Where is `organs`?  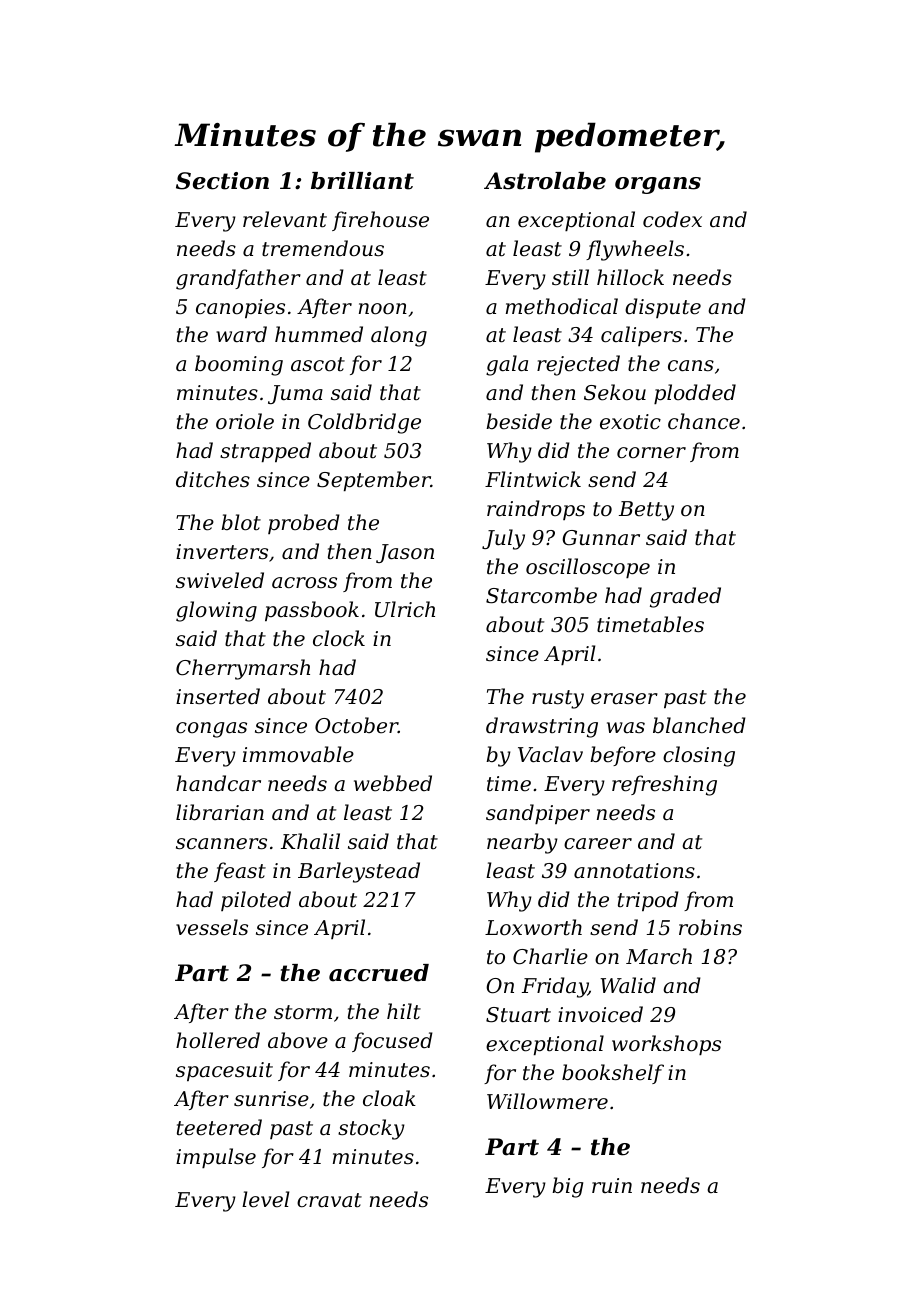
organs is located at coordinates (658, 185).
